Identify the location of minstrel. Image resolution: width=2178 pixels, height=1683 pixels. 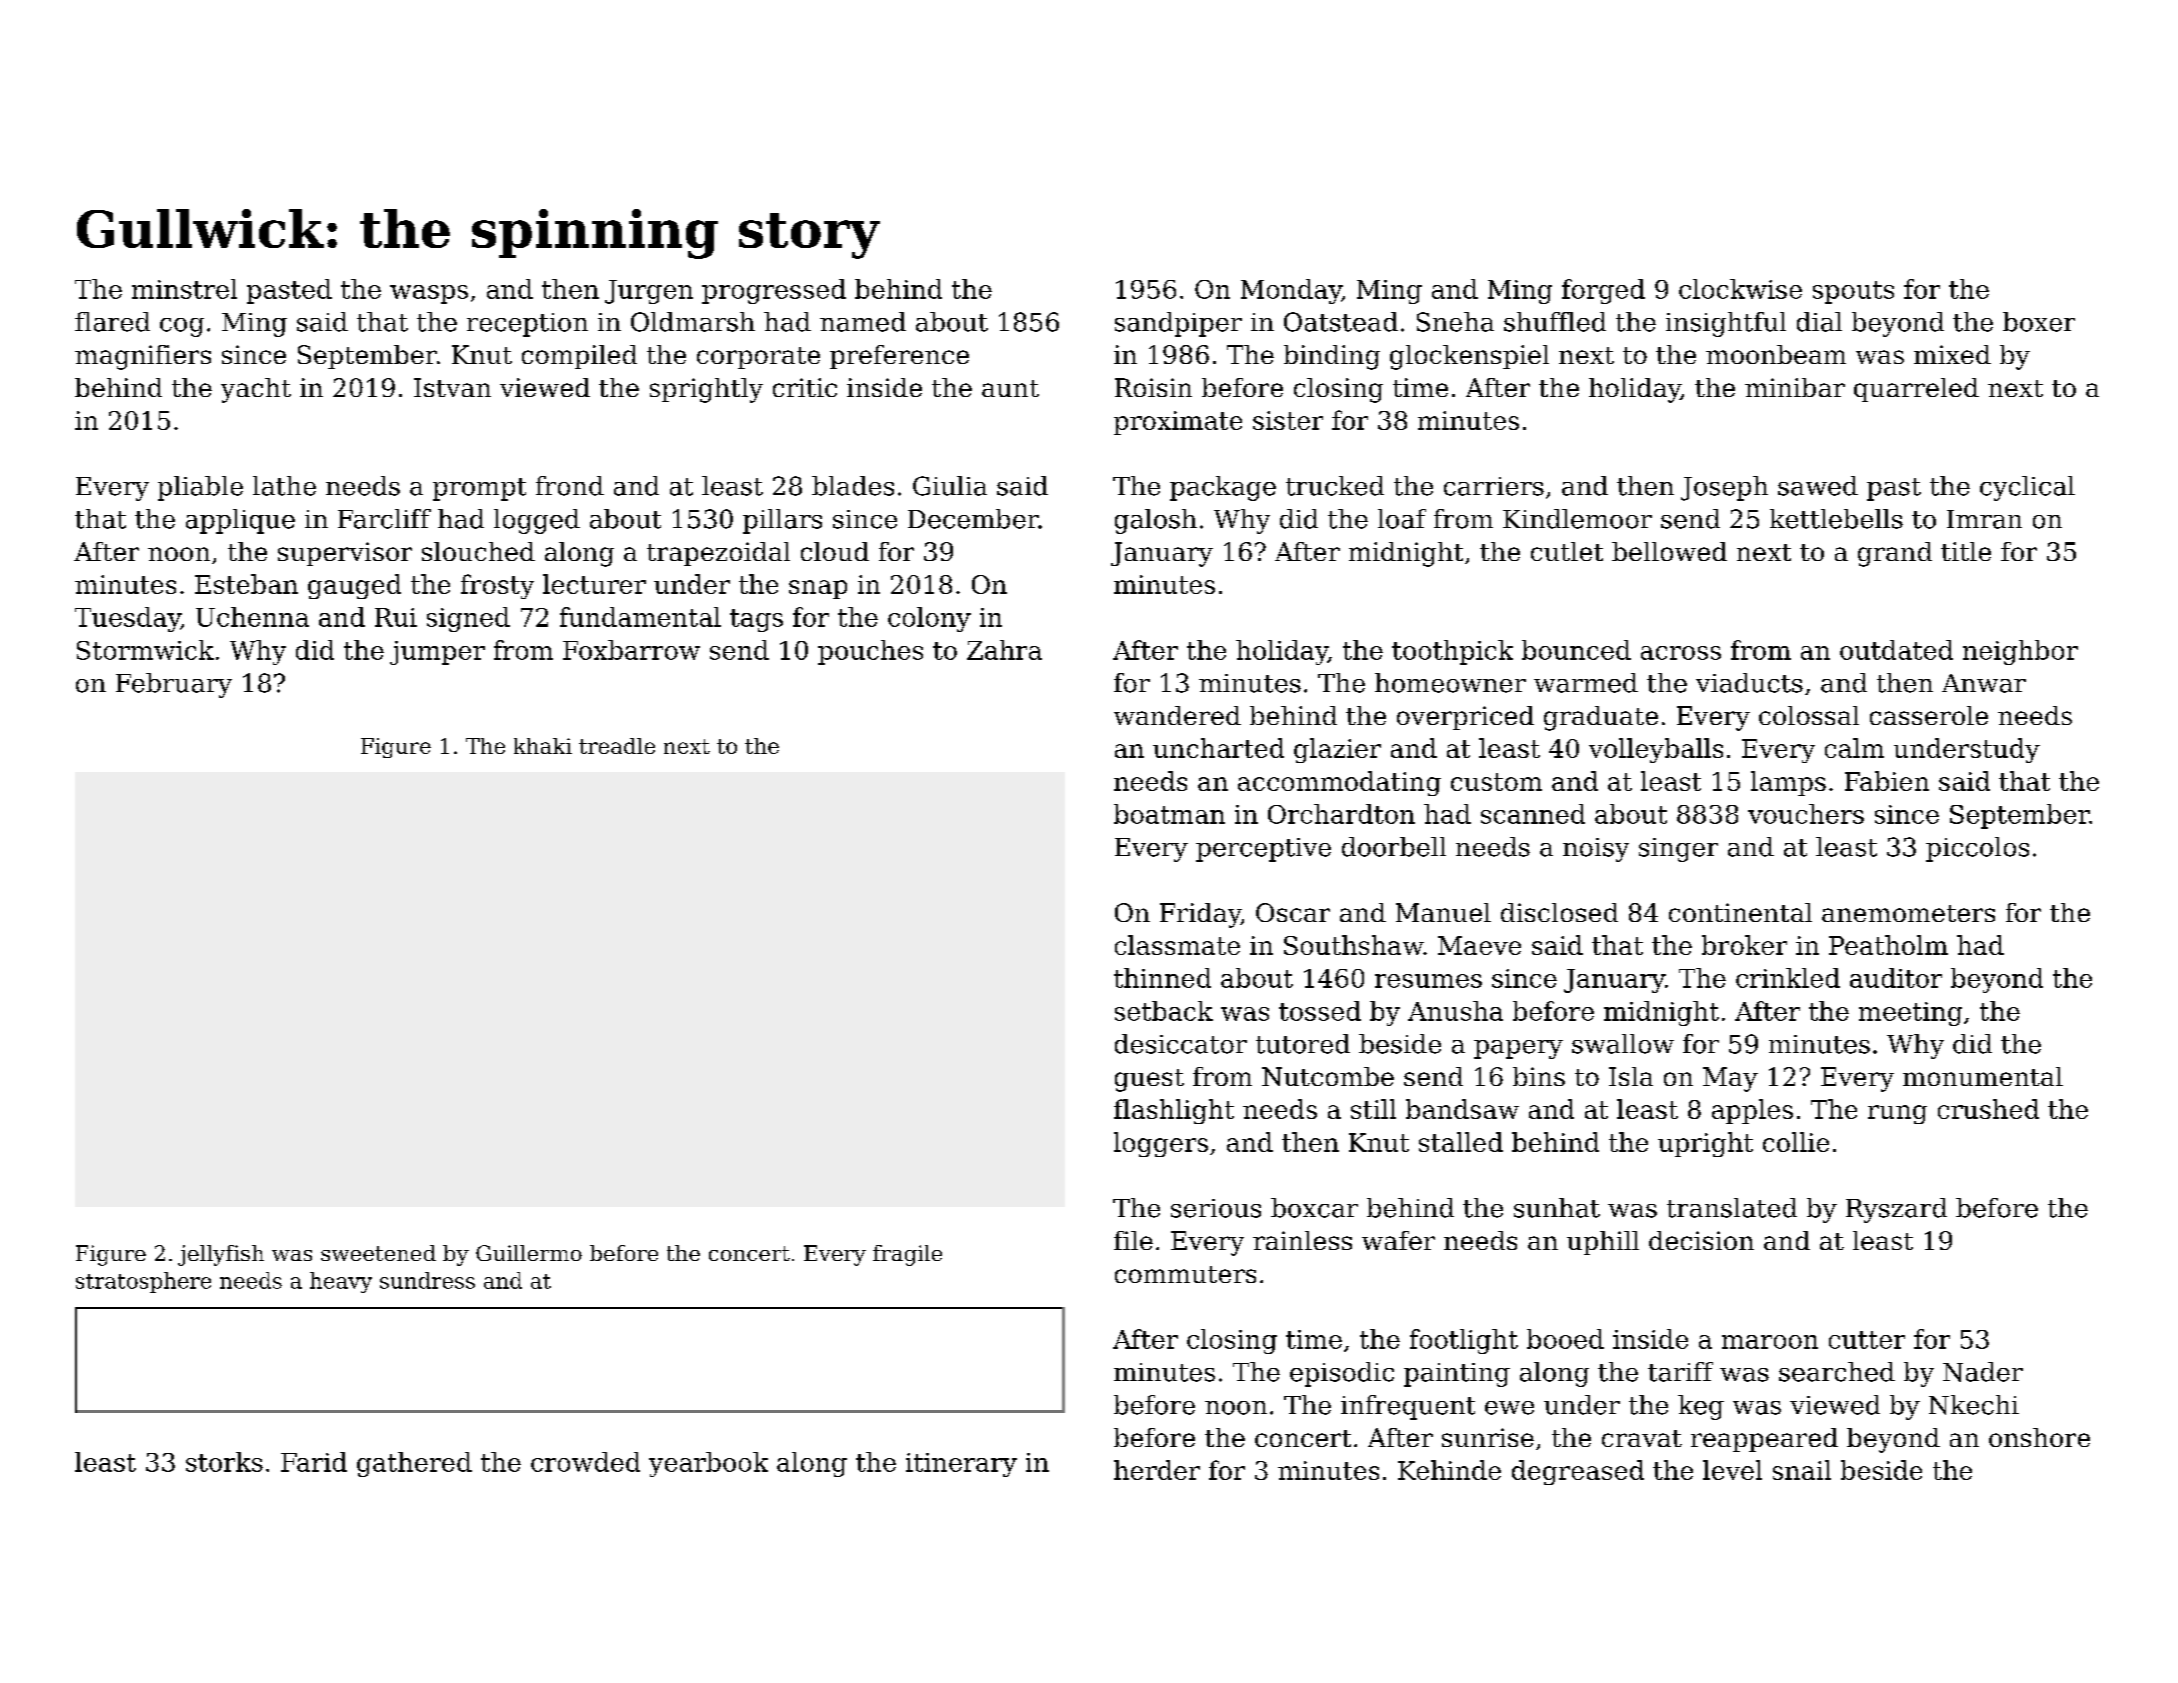
(184, 289).
